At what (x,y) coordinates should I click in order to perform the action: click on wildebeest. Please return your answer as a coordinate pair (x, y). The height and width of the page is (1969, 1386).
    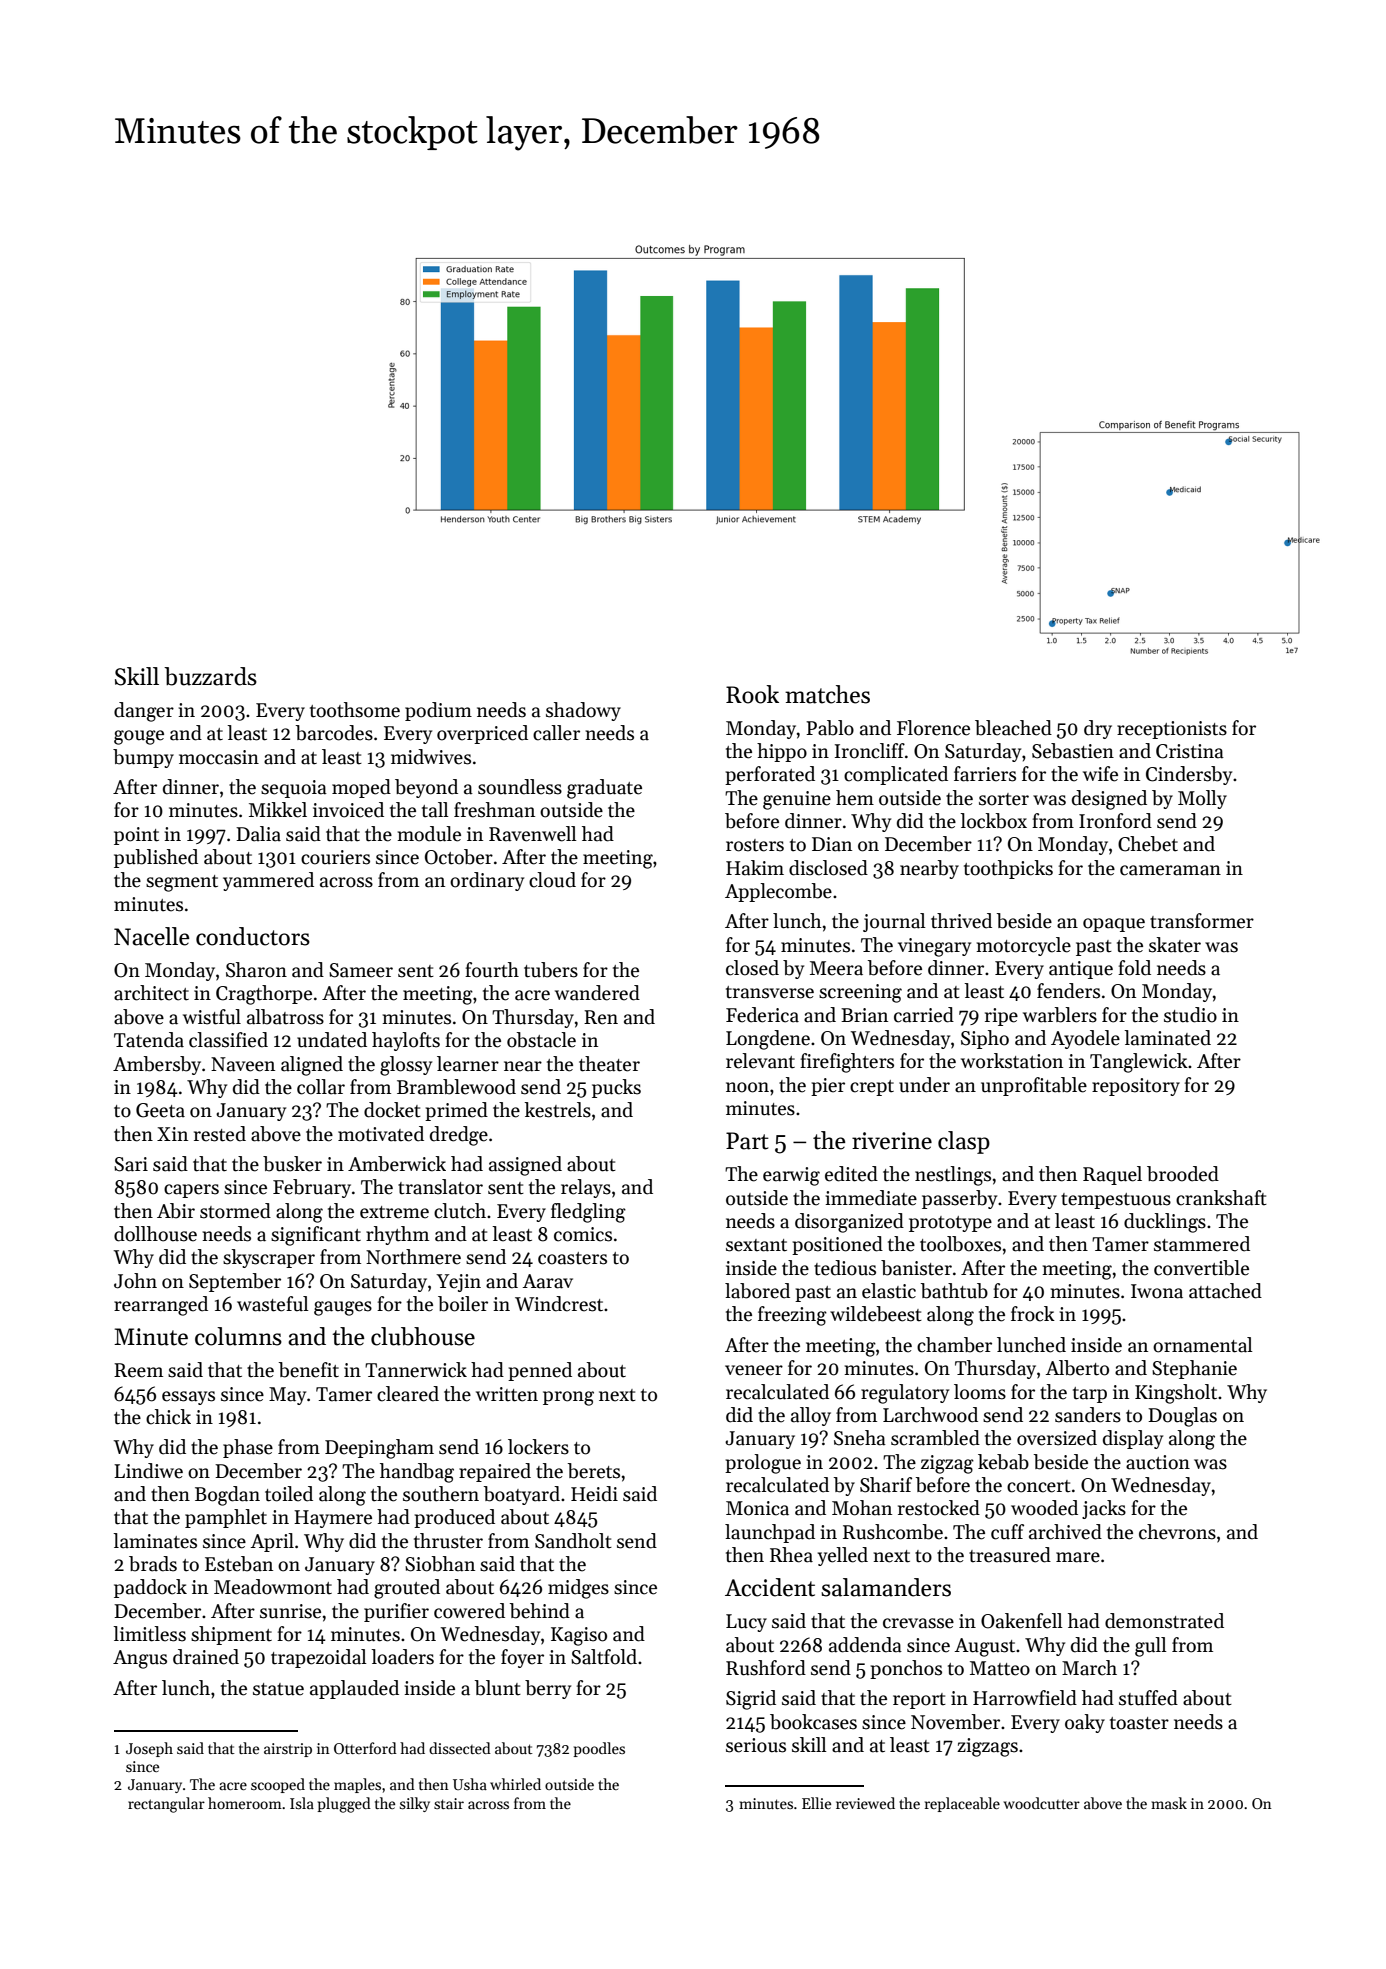
    Looking at the image, I should click on (876, 1314).
